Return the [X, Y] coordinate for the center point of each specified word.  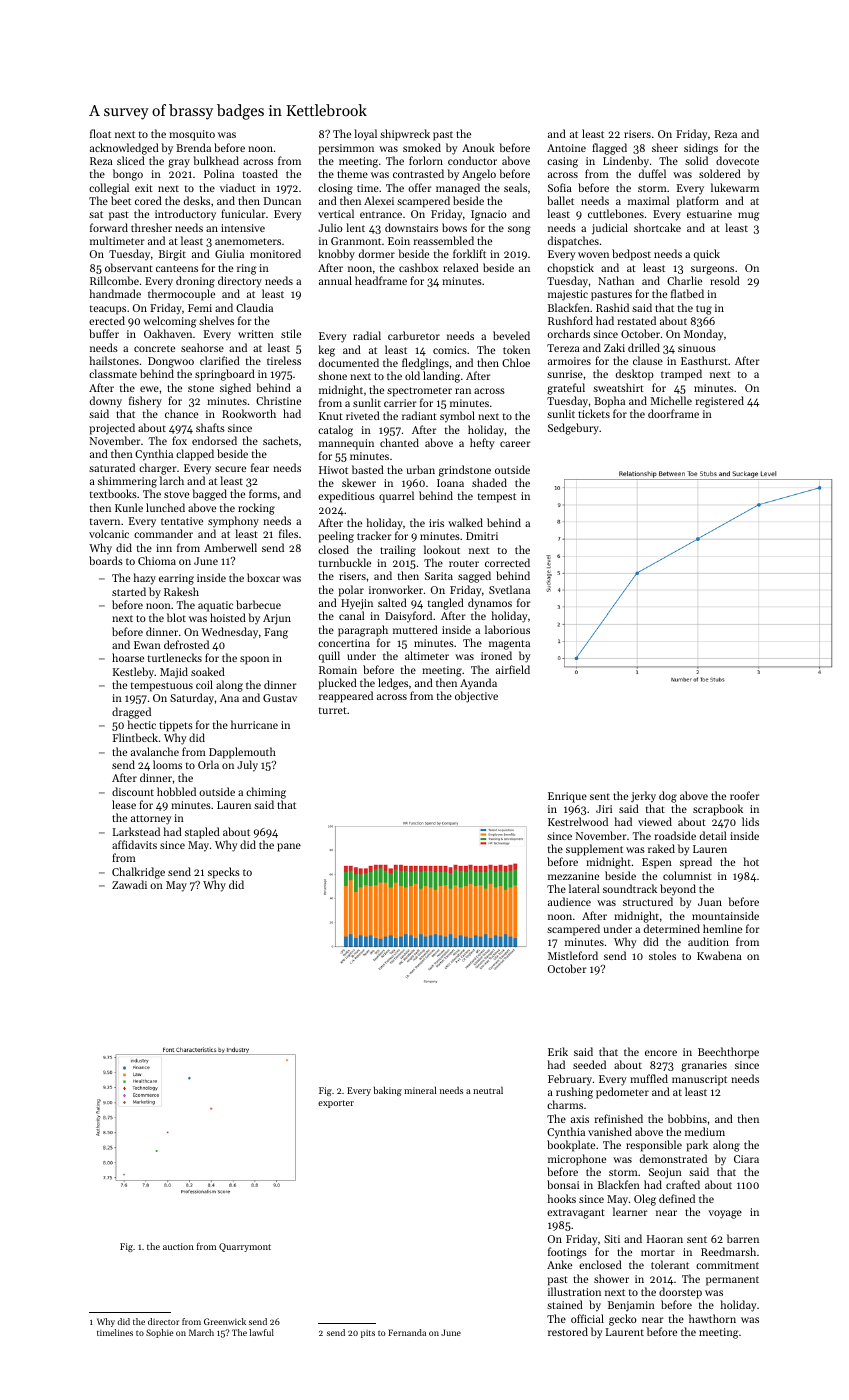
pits [368, 1334]
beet [121, 200]
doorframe [673, 413]
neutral [488, 1090]
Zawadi [129, 884]
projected [112, 429]
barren [743, 1238]
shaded [489, 482]
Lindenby [626, 162]
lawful [261, 1332]
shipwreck [405, 135]
